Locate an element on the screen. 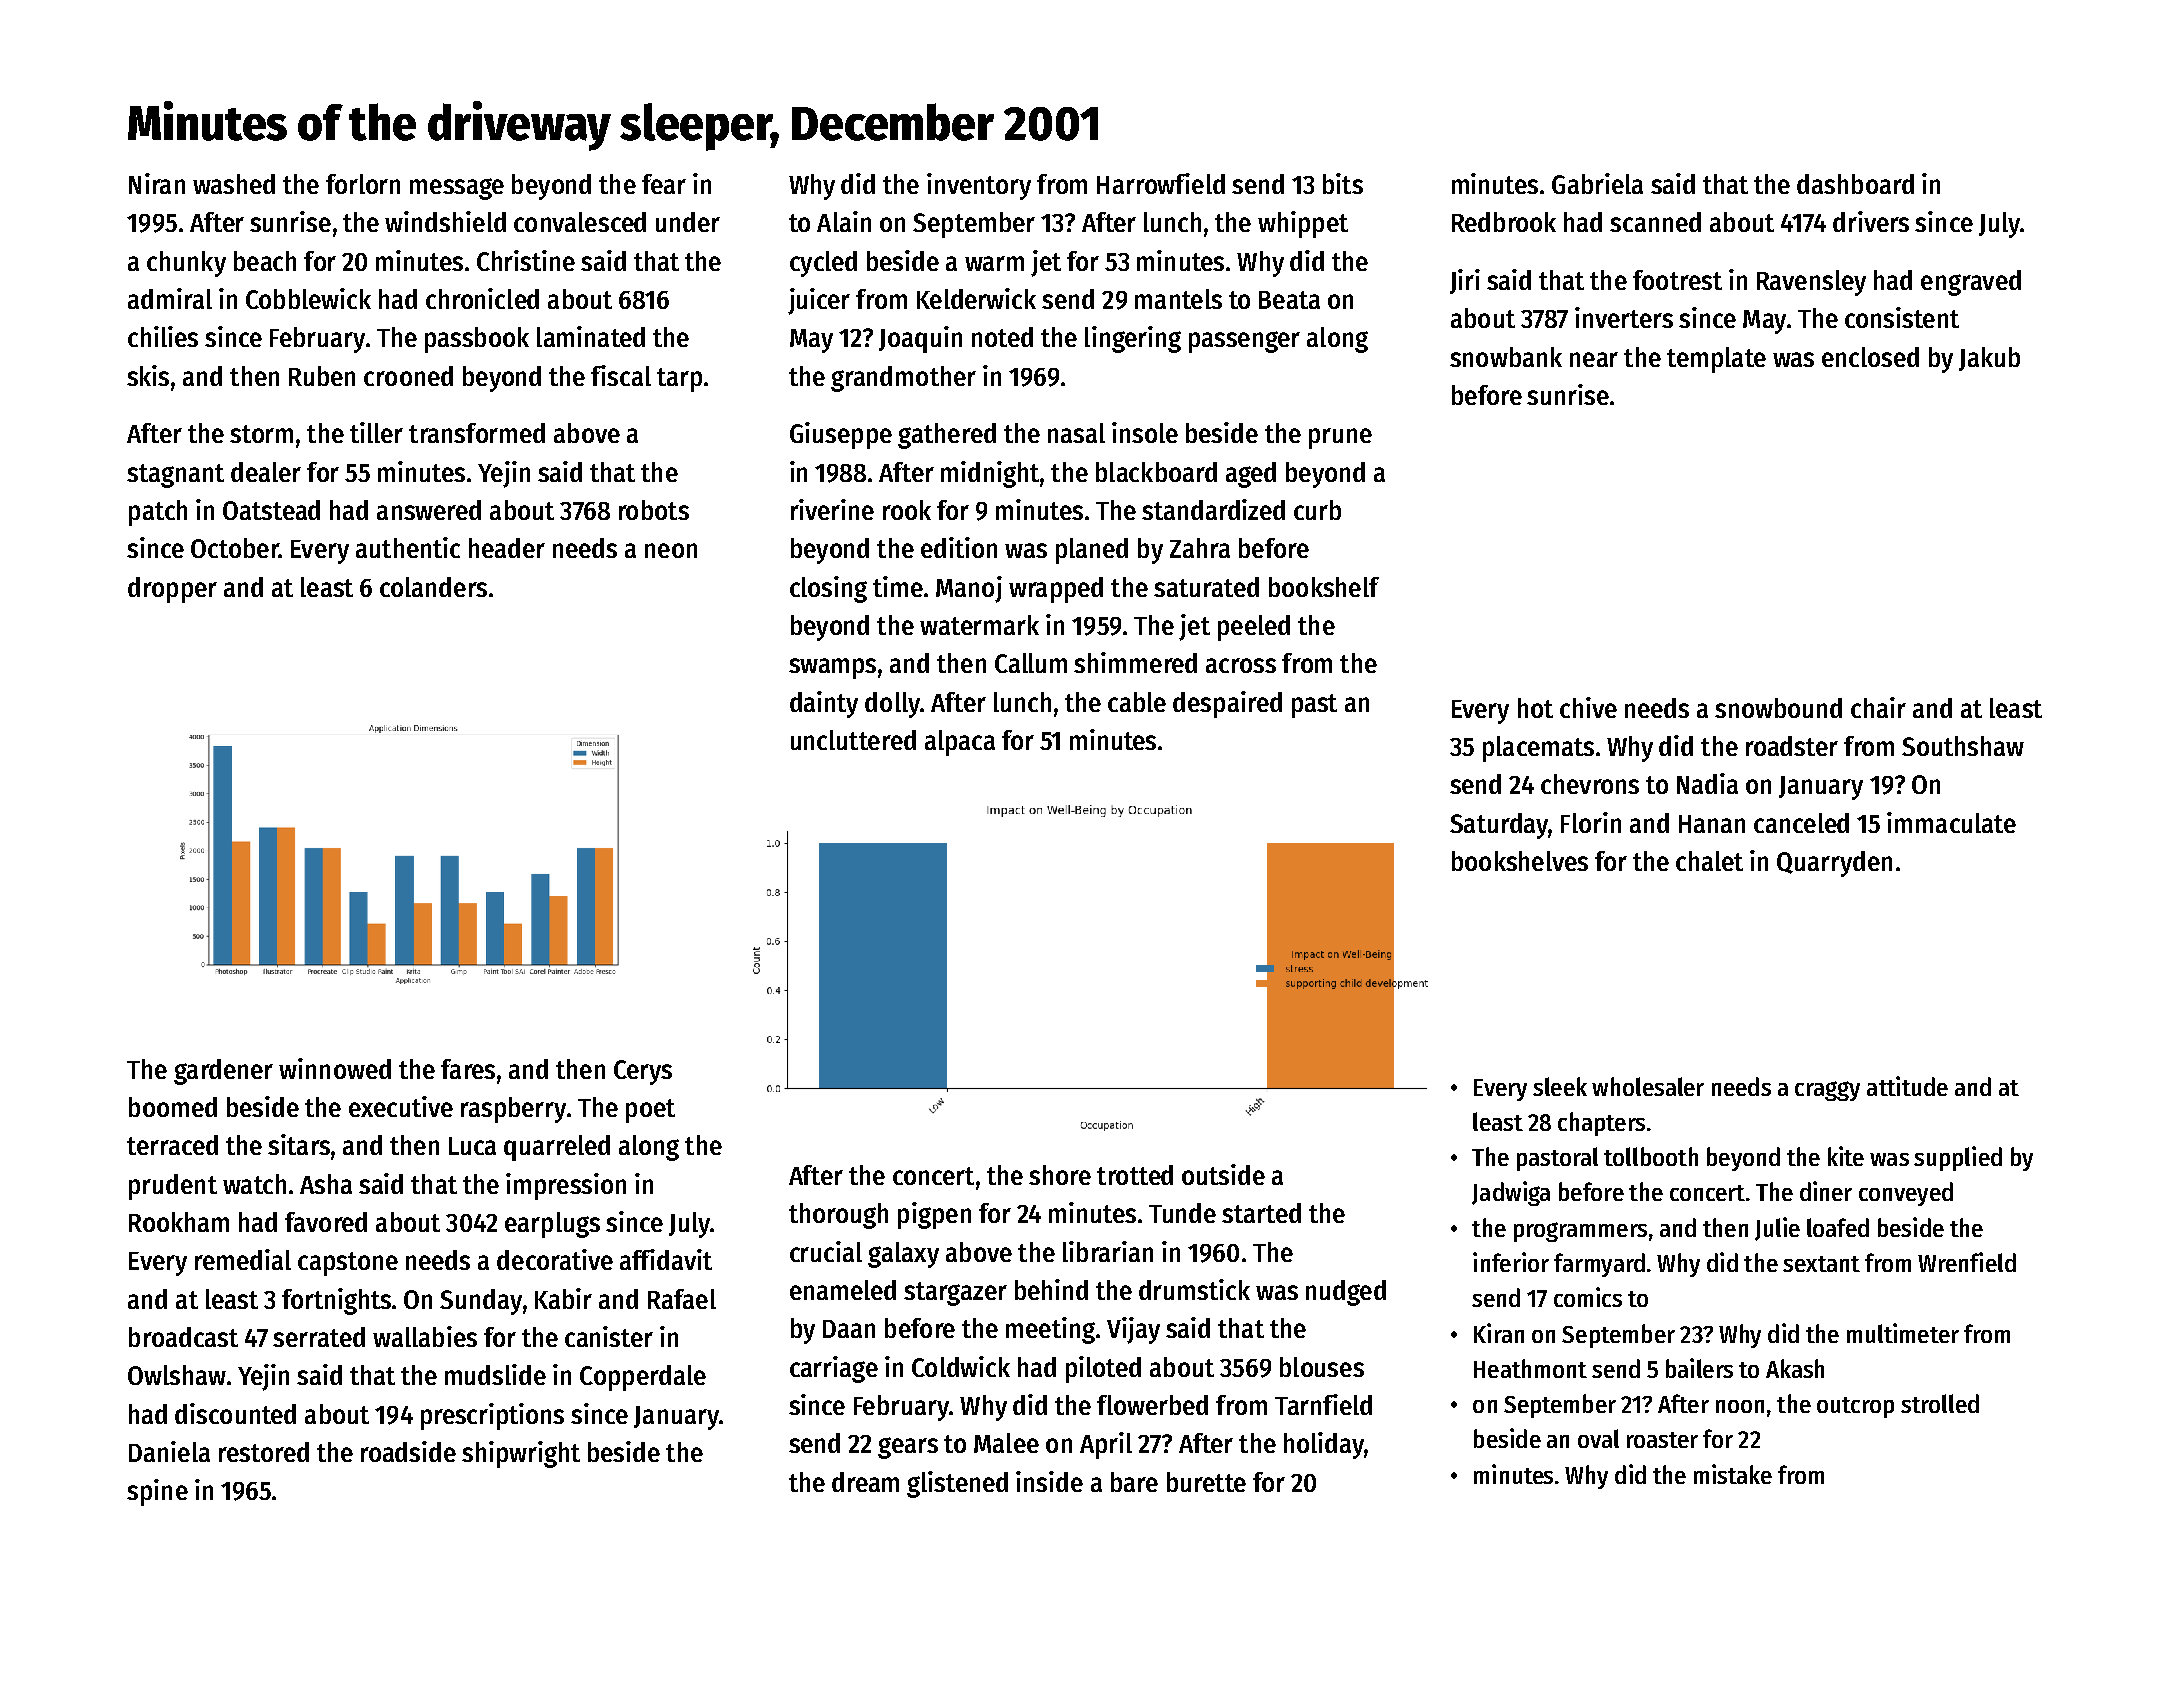  warm is located at coordinates (994, 263).
